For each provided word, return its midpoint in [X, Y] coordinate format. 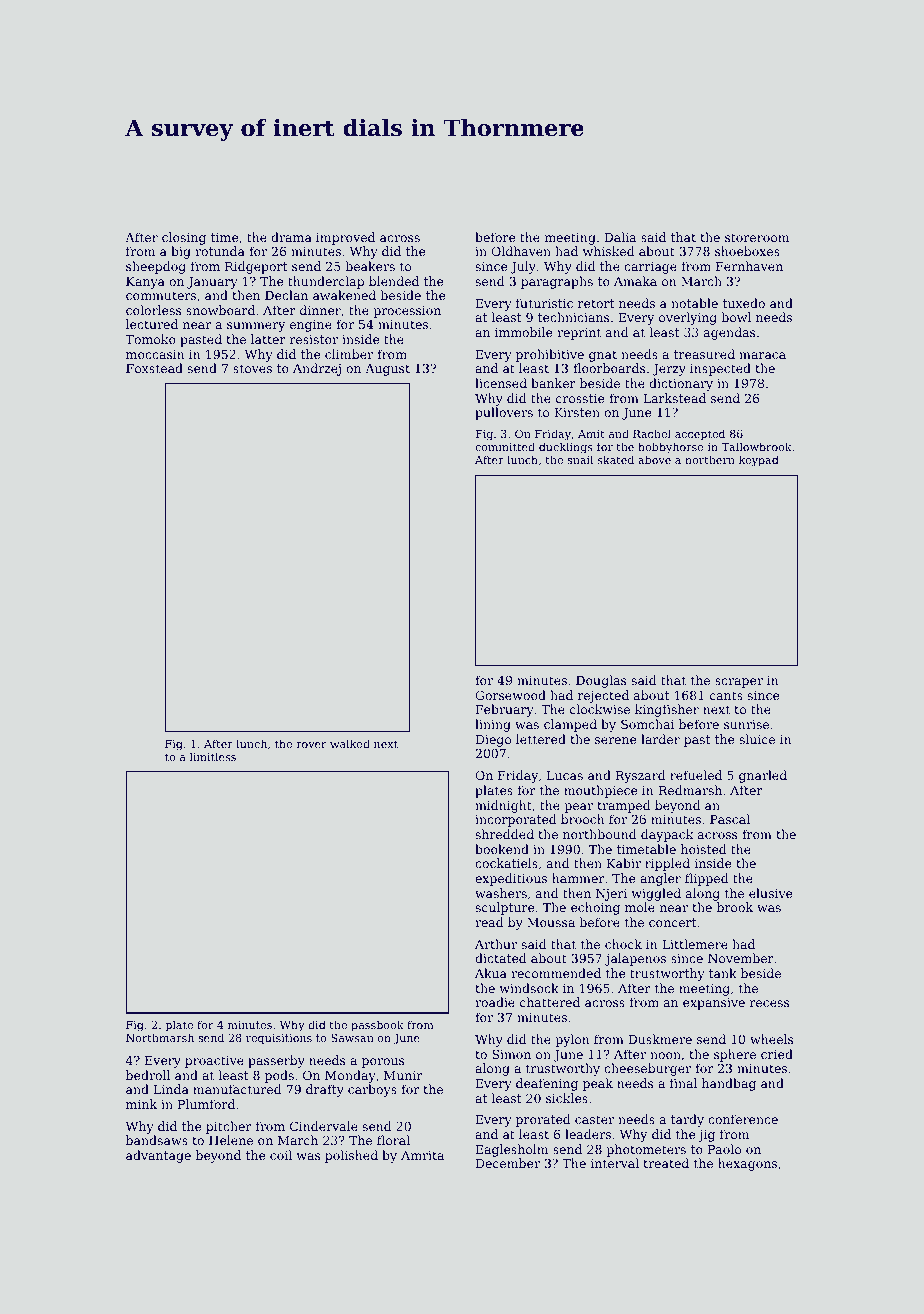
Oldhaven [521, 251]
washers [501, 893]
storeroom [757, 237]
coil [281, 1155]
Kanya [145, 283]
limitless [212, 756]
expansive [714, 1004]
